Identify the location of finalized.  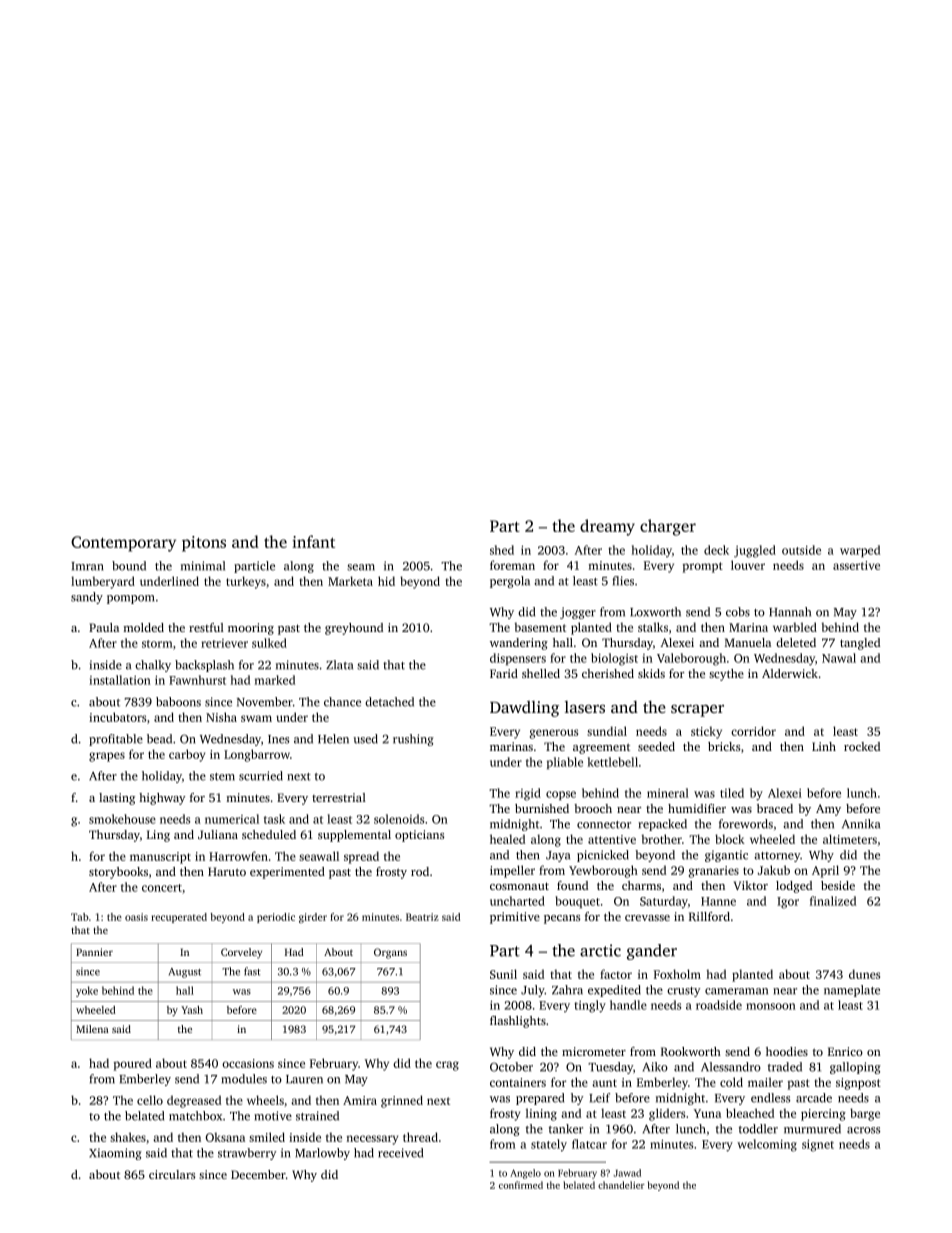
(833, 901).
